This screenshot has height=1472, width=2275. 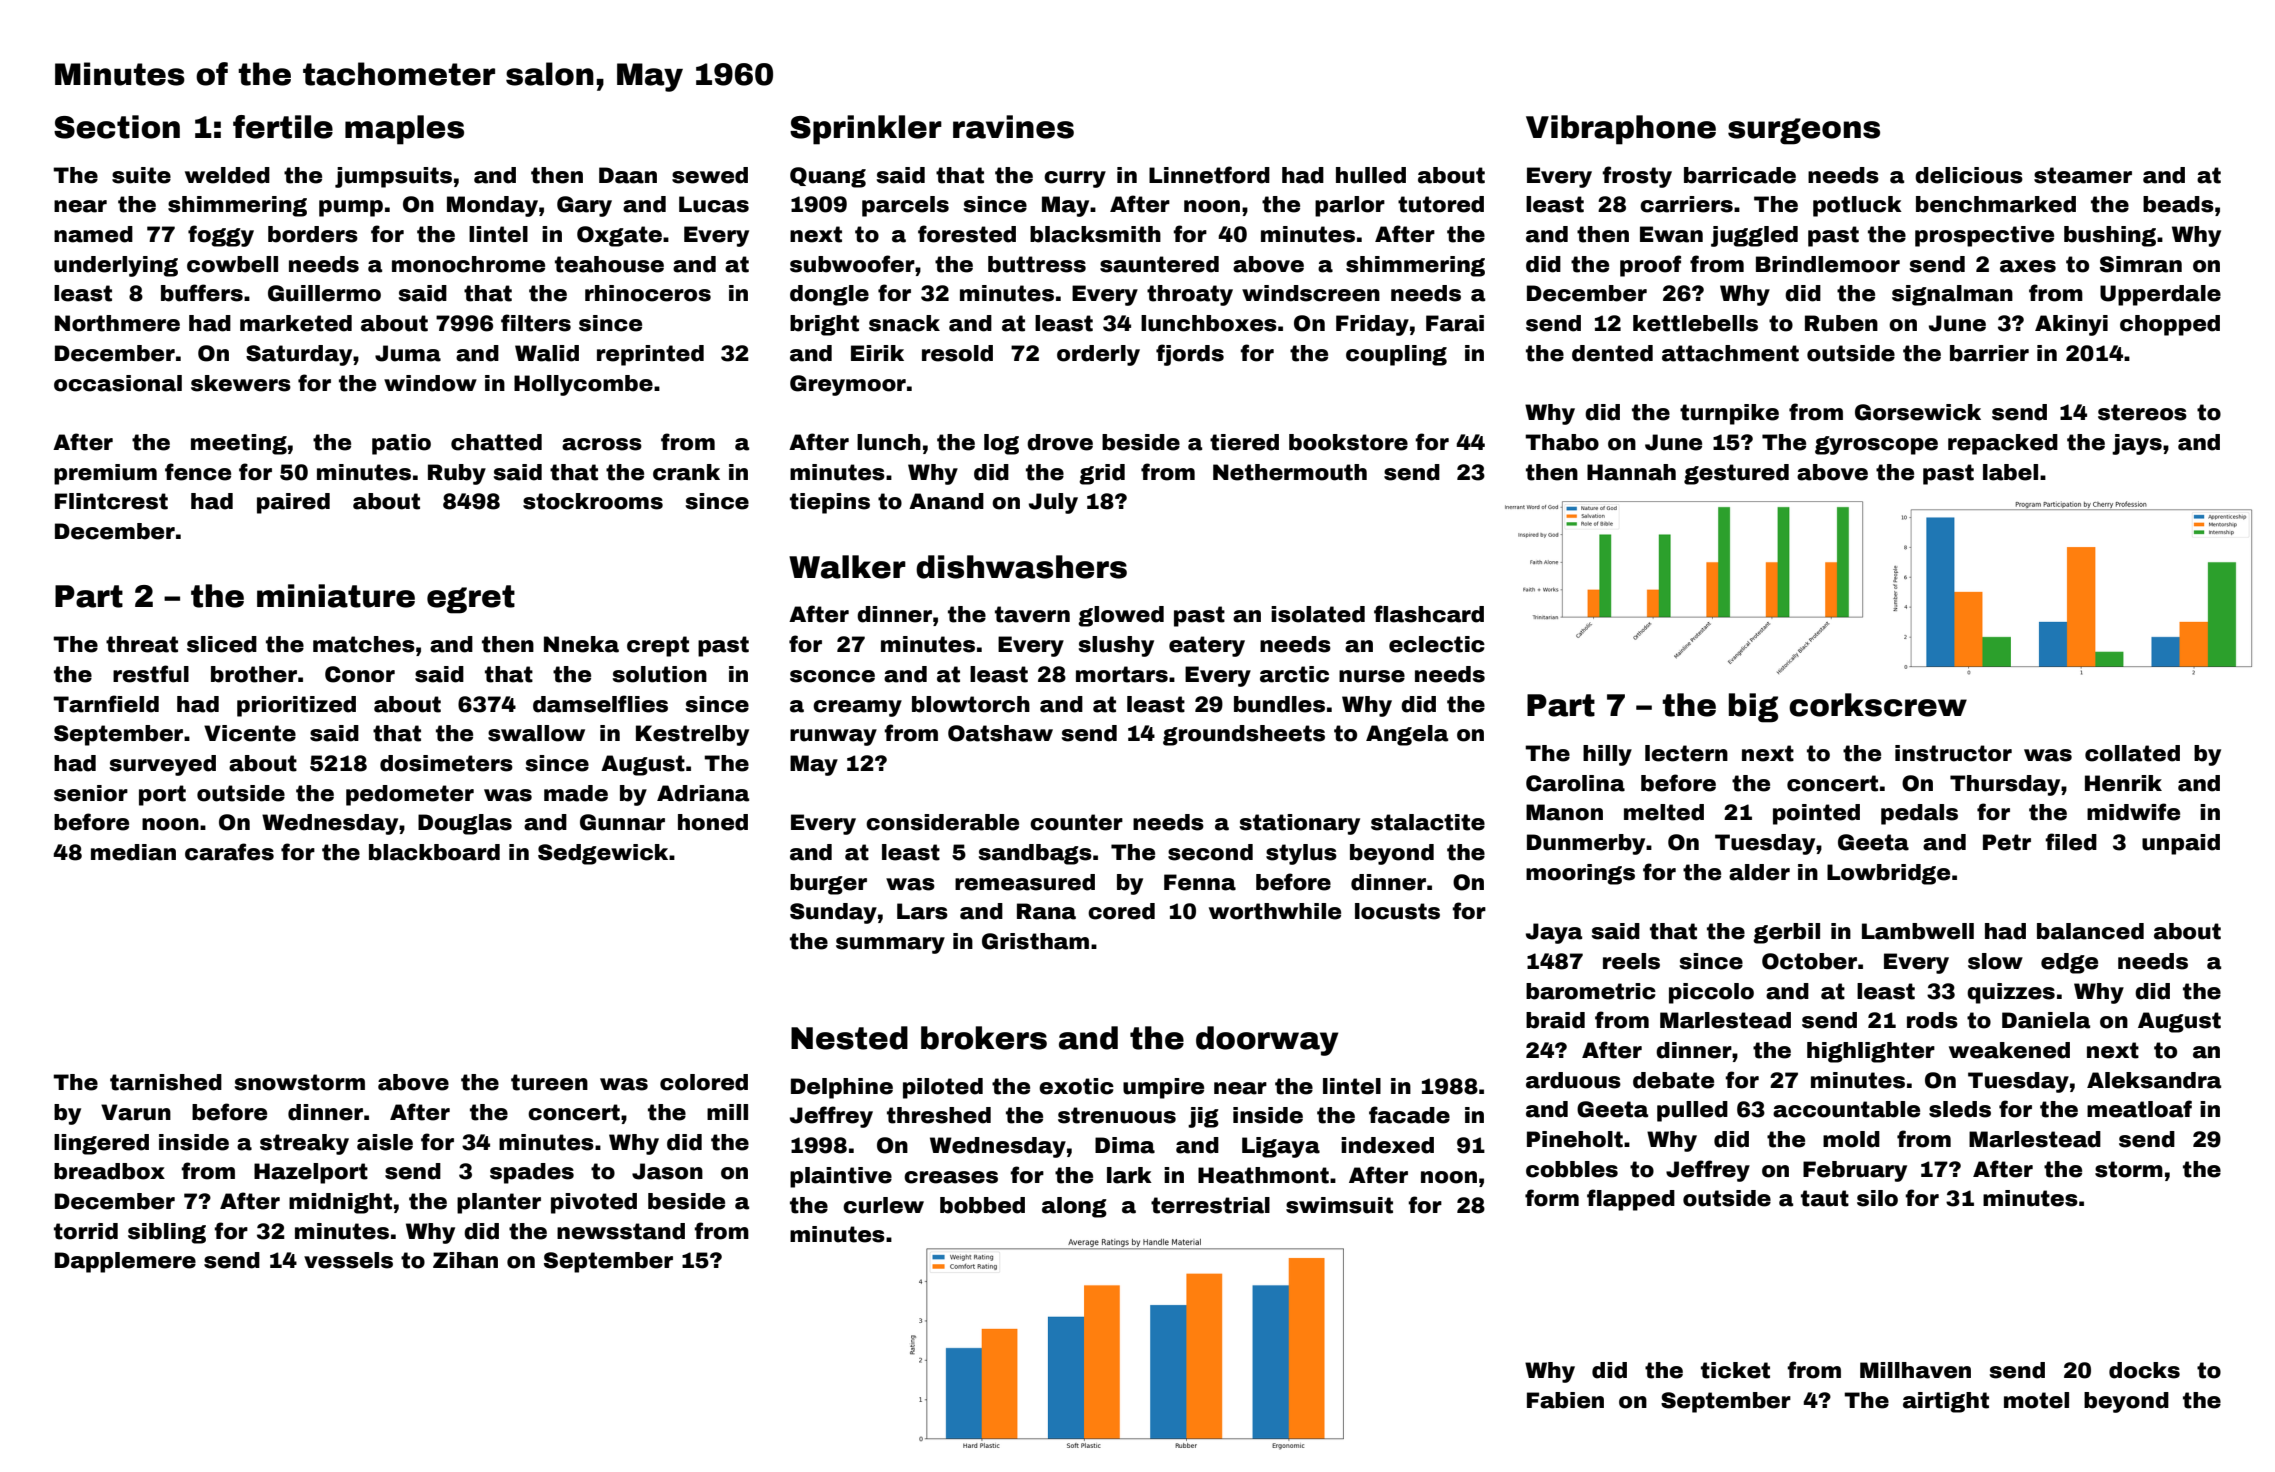 I want to click on named, so click(x=93, y=234).
